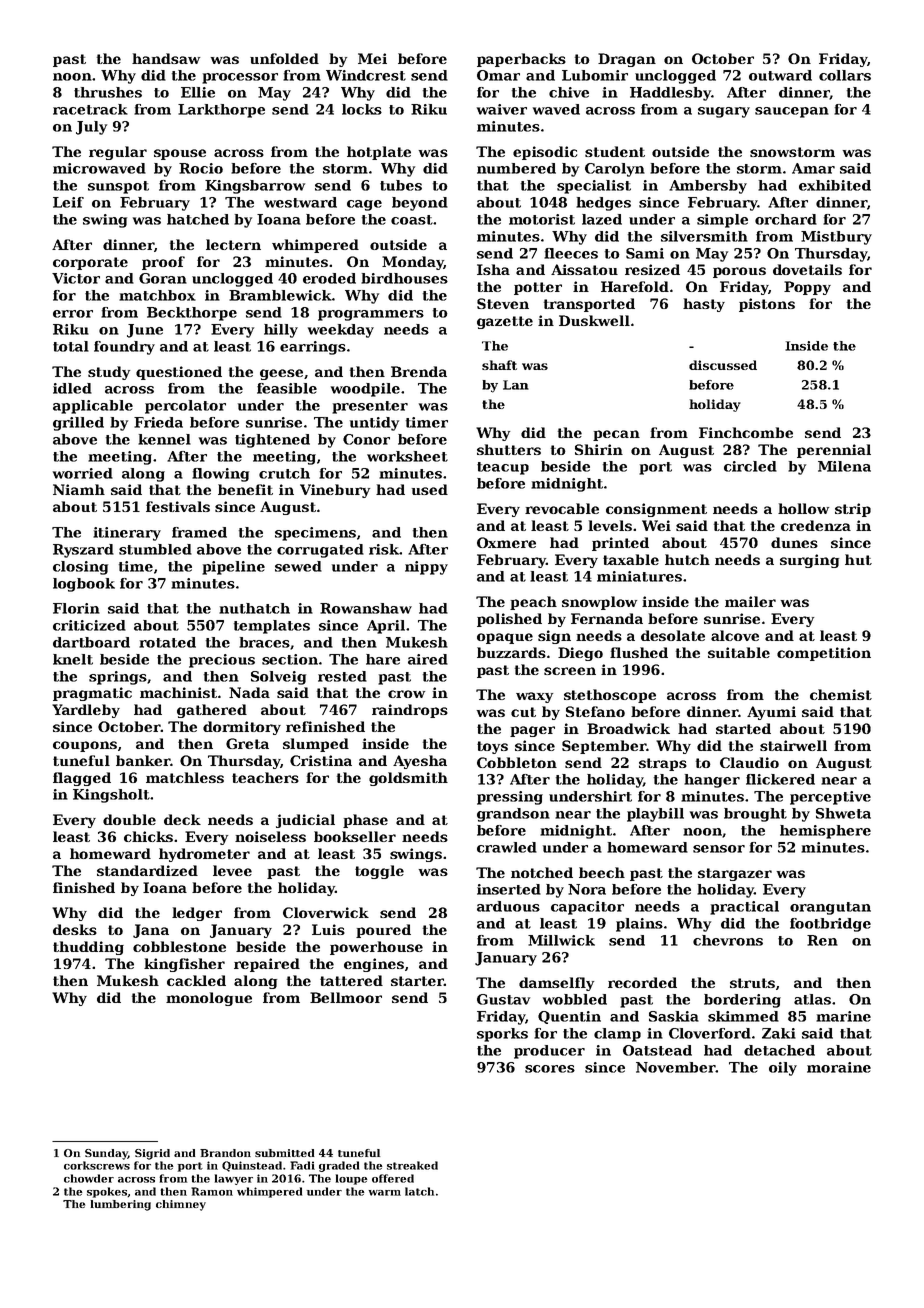  Describe the element at coordinates (853, 510) in the screenshot. I see `strip` at that location.
